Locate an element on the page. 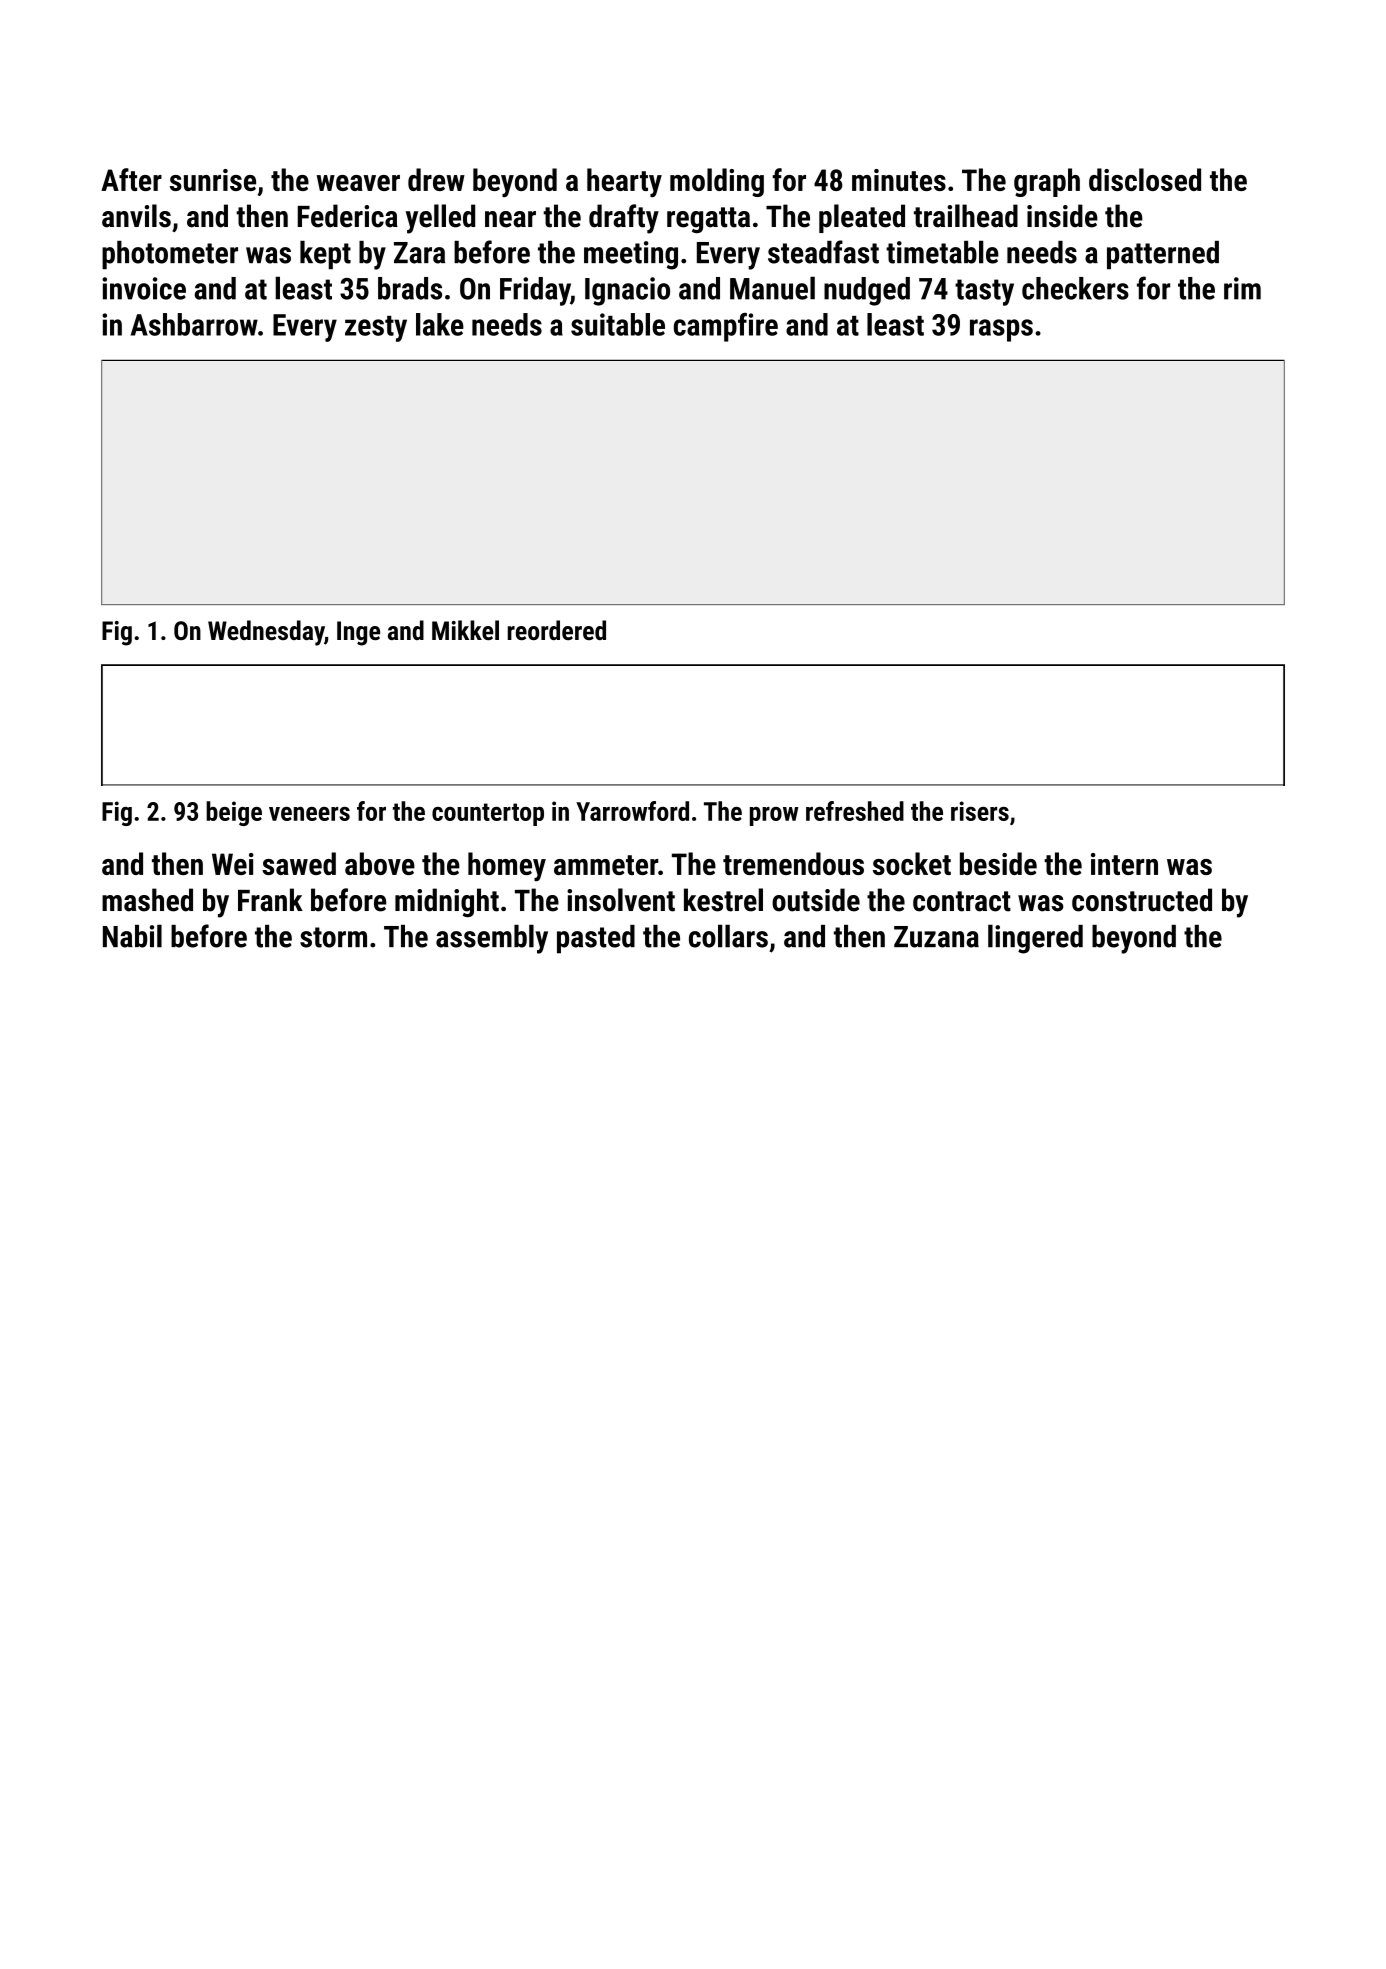 This page has height=1969, width=1386. storm is located at coordinates (333, 937).
